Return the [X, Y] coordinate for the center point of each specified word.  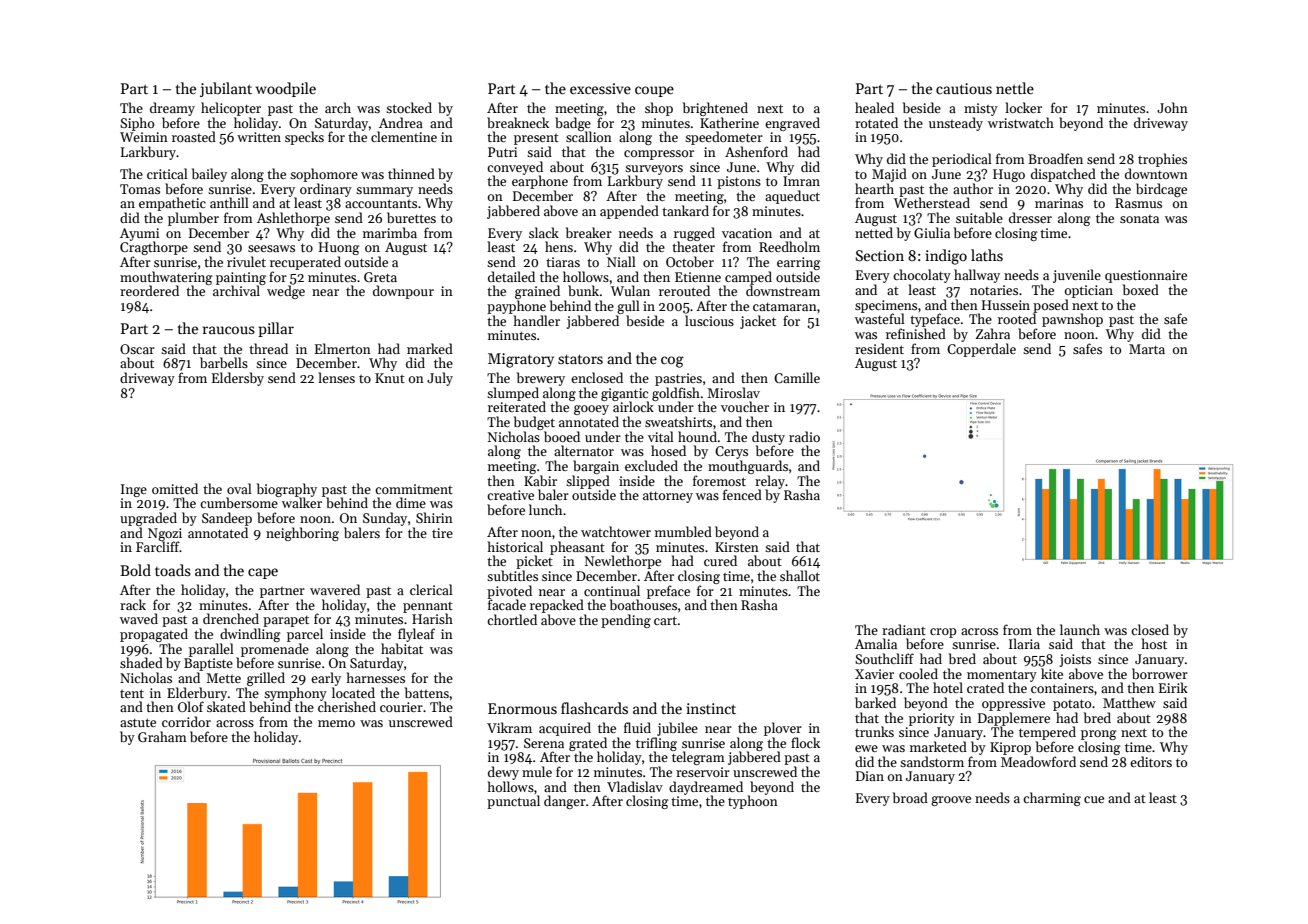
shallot [800, 575]
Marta [1147, 349]
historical [515, 546]
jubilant [226, 89]
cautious [964, 88]
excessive [600, 88]
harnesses [376, 677]
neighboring [302, 534]
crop [943, 633]
